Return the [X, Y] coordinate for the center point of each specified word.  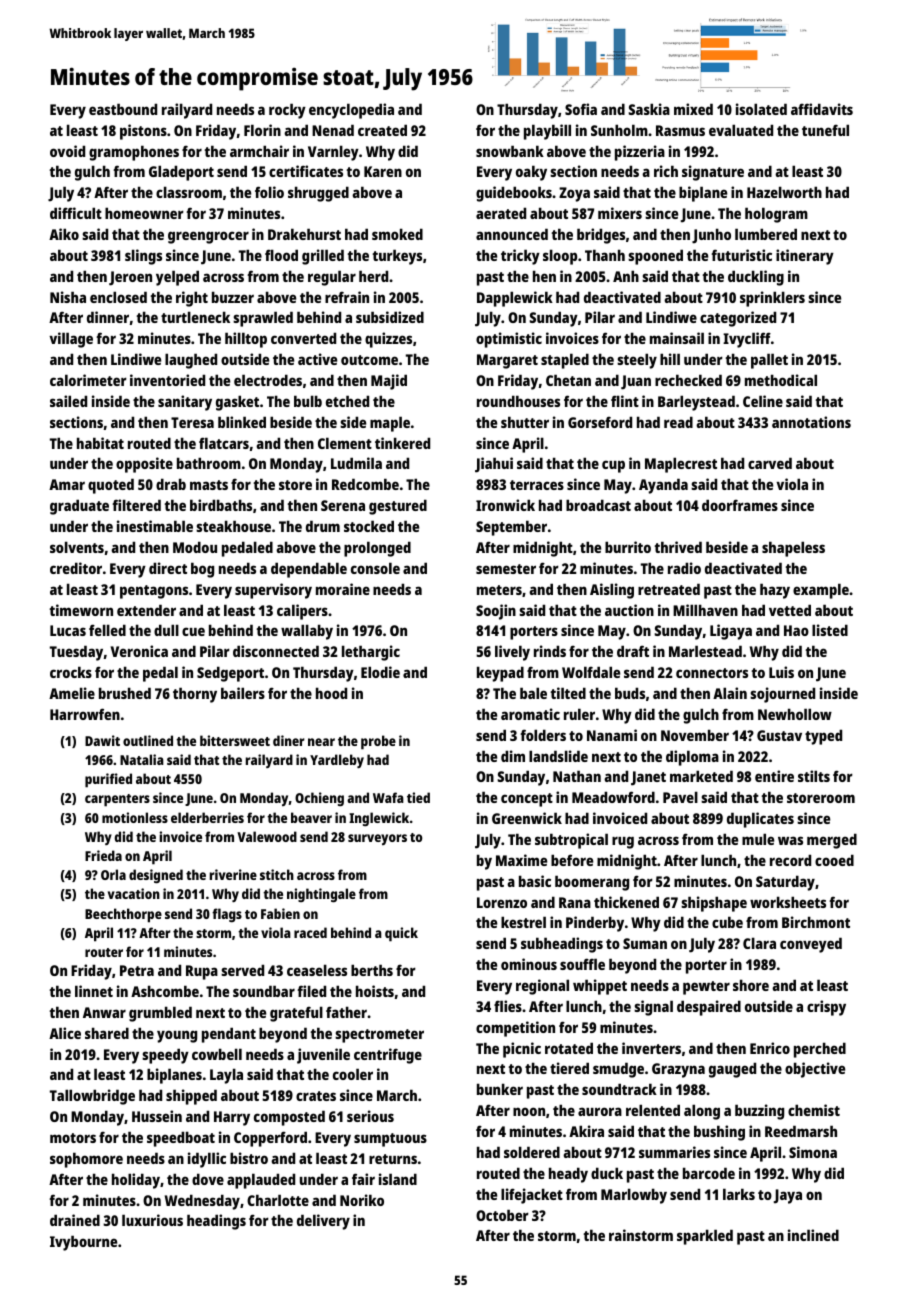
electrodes [268, 380]
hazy [775, 591]
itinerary [805, 257]
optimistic [509, 340]
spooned [655, 257]
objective [815, 1070]
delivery [323, 1222]
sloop [560, 257]
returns [393, 1159]
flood [281, 255]
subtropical [571, 841]
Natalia [142, 759]
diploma [692, 758]
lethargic [371, 653]
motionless [135, 817]
